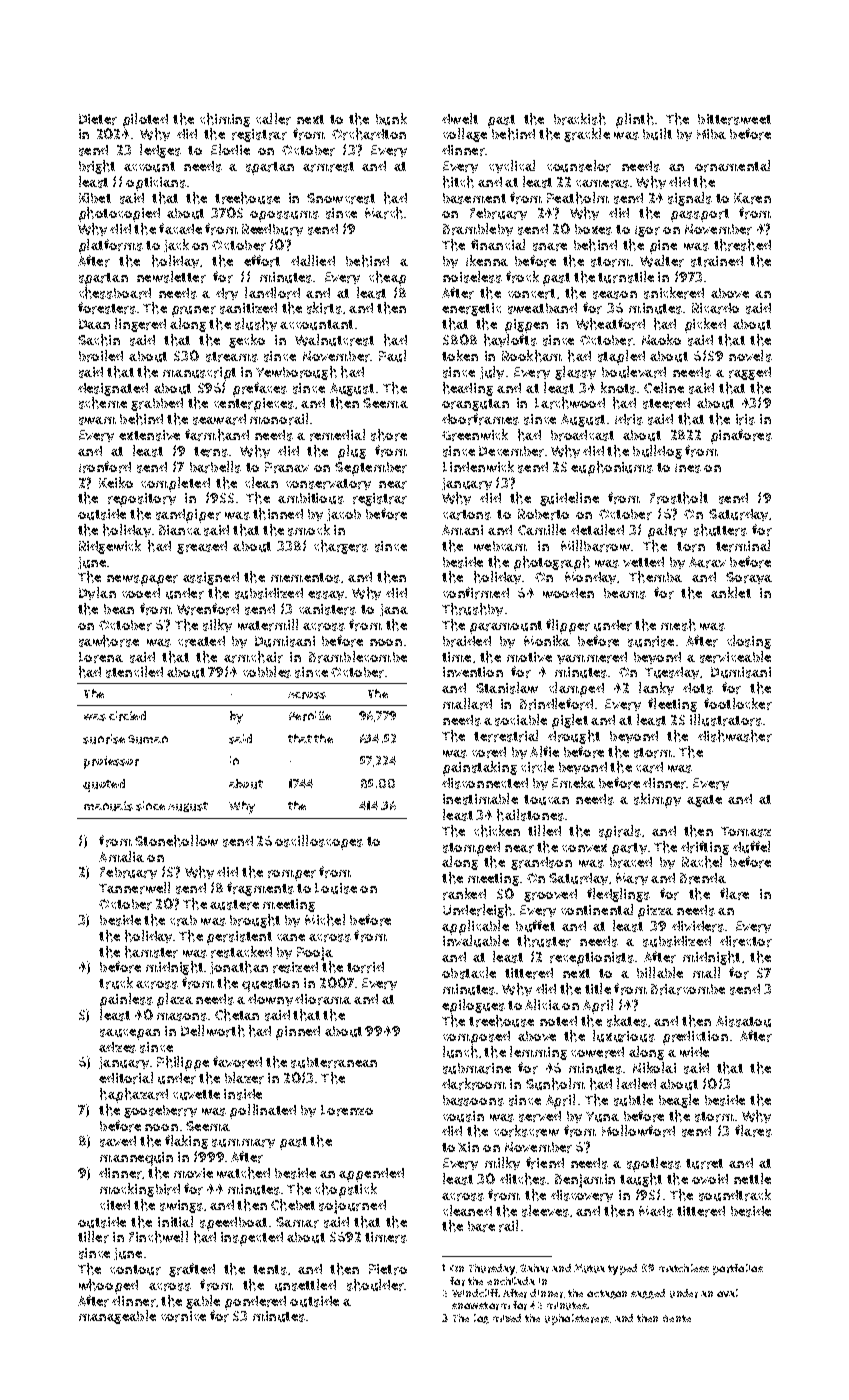  Describe the element at coordinates (580, 119) in the screenshot. I see `brackish` at that location.
